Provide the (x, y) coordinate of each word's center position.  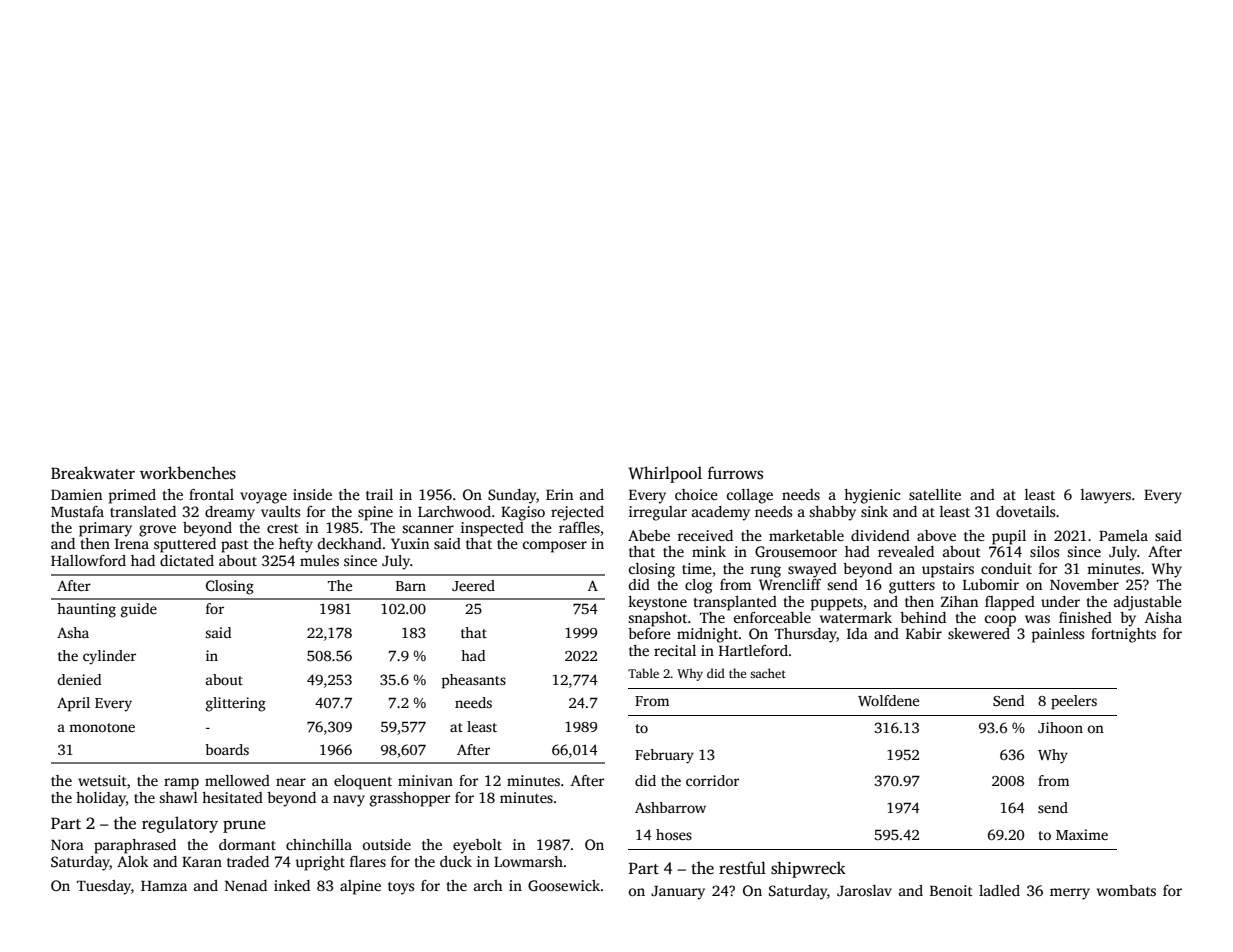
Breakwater (93, 473)
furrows (735, 473)
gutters (912, 587)
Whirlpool (665, 474)
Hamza (164, 886)
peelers (1074, 702)
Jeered (473, 585)
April (73, 704)
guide (139, 610)
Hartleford (753, 650)
